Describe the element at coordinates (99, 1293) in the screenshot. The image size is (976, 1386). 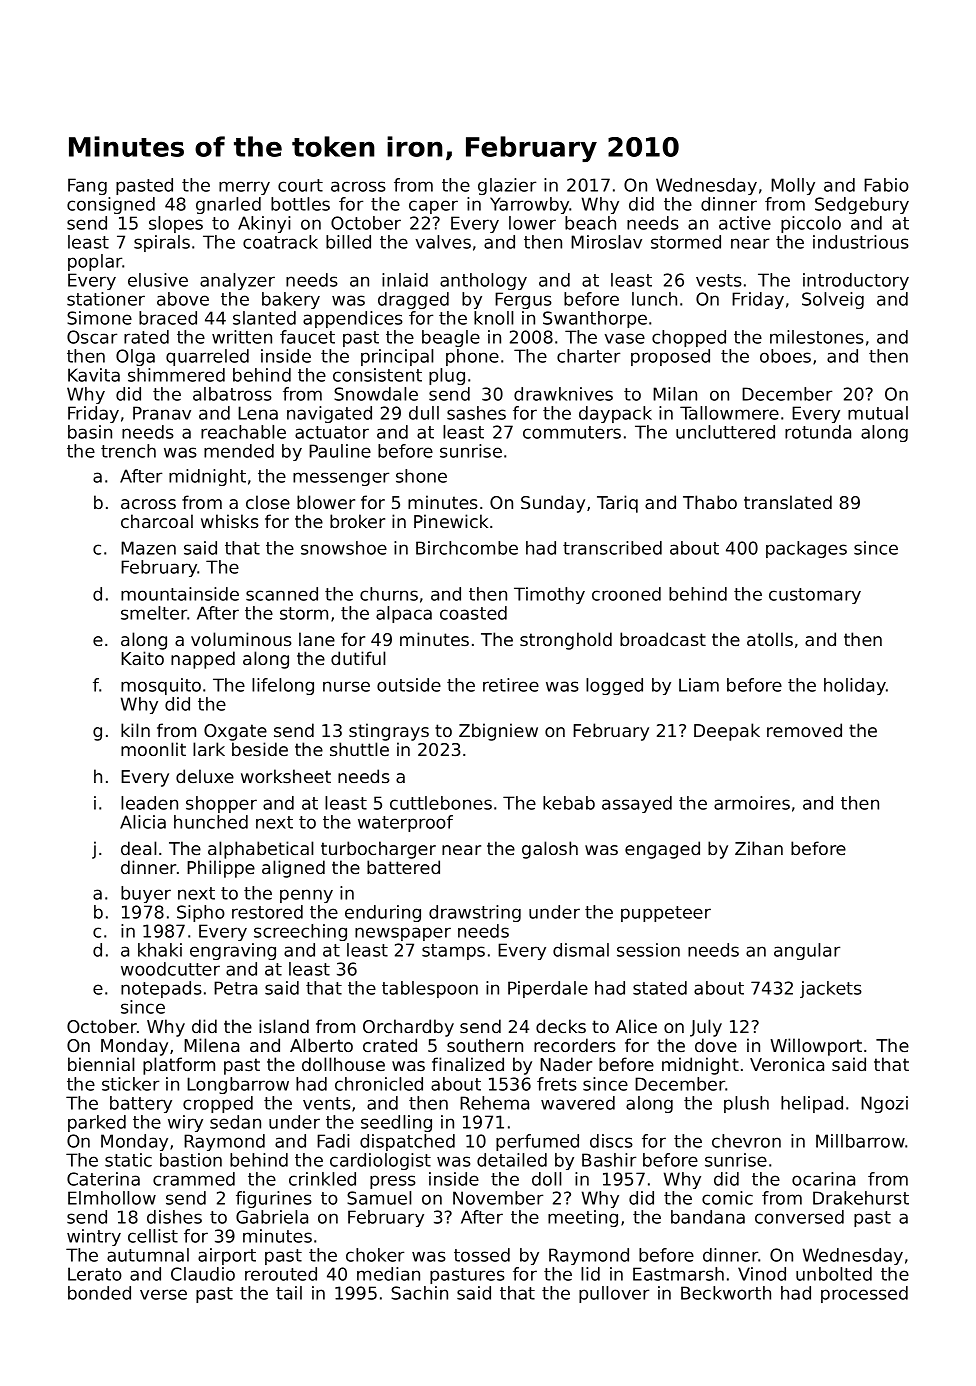
I see `bonded` at that location.
